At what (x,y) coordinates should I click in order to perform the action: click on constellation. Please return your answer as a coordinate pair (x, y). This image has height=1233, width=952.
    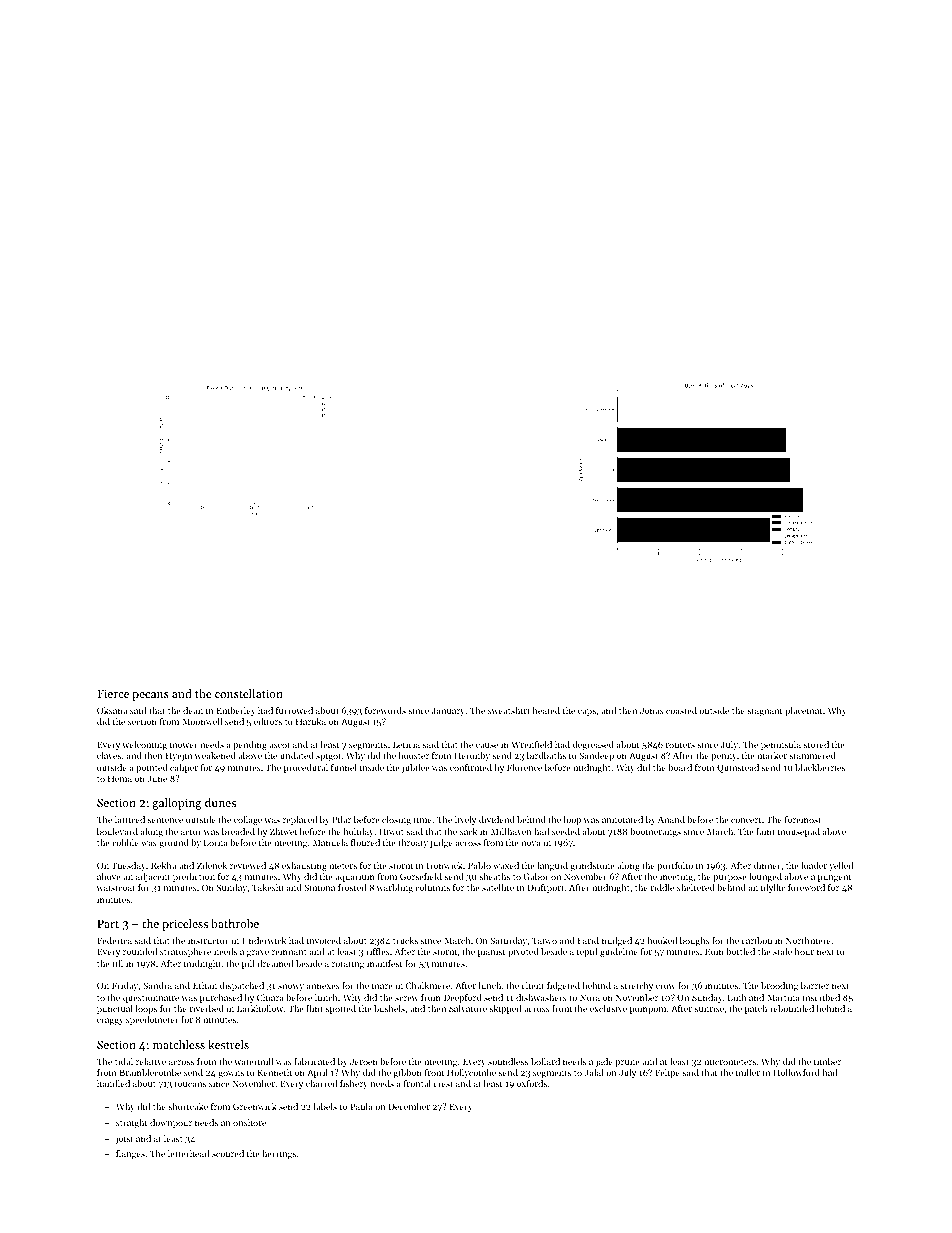
    Looking at the image, I should click on (249, 693).
